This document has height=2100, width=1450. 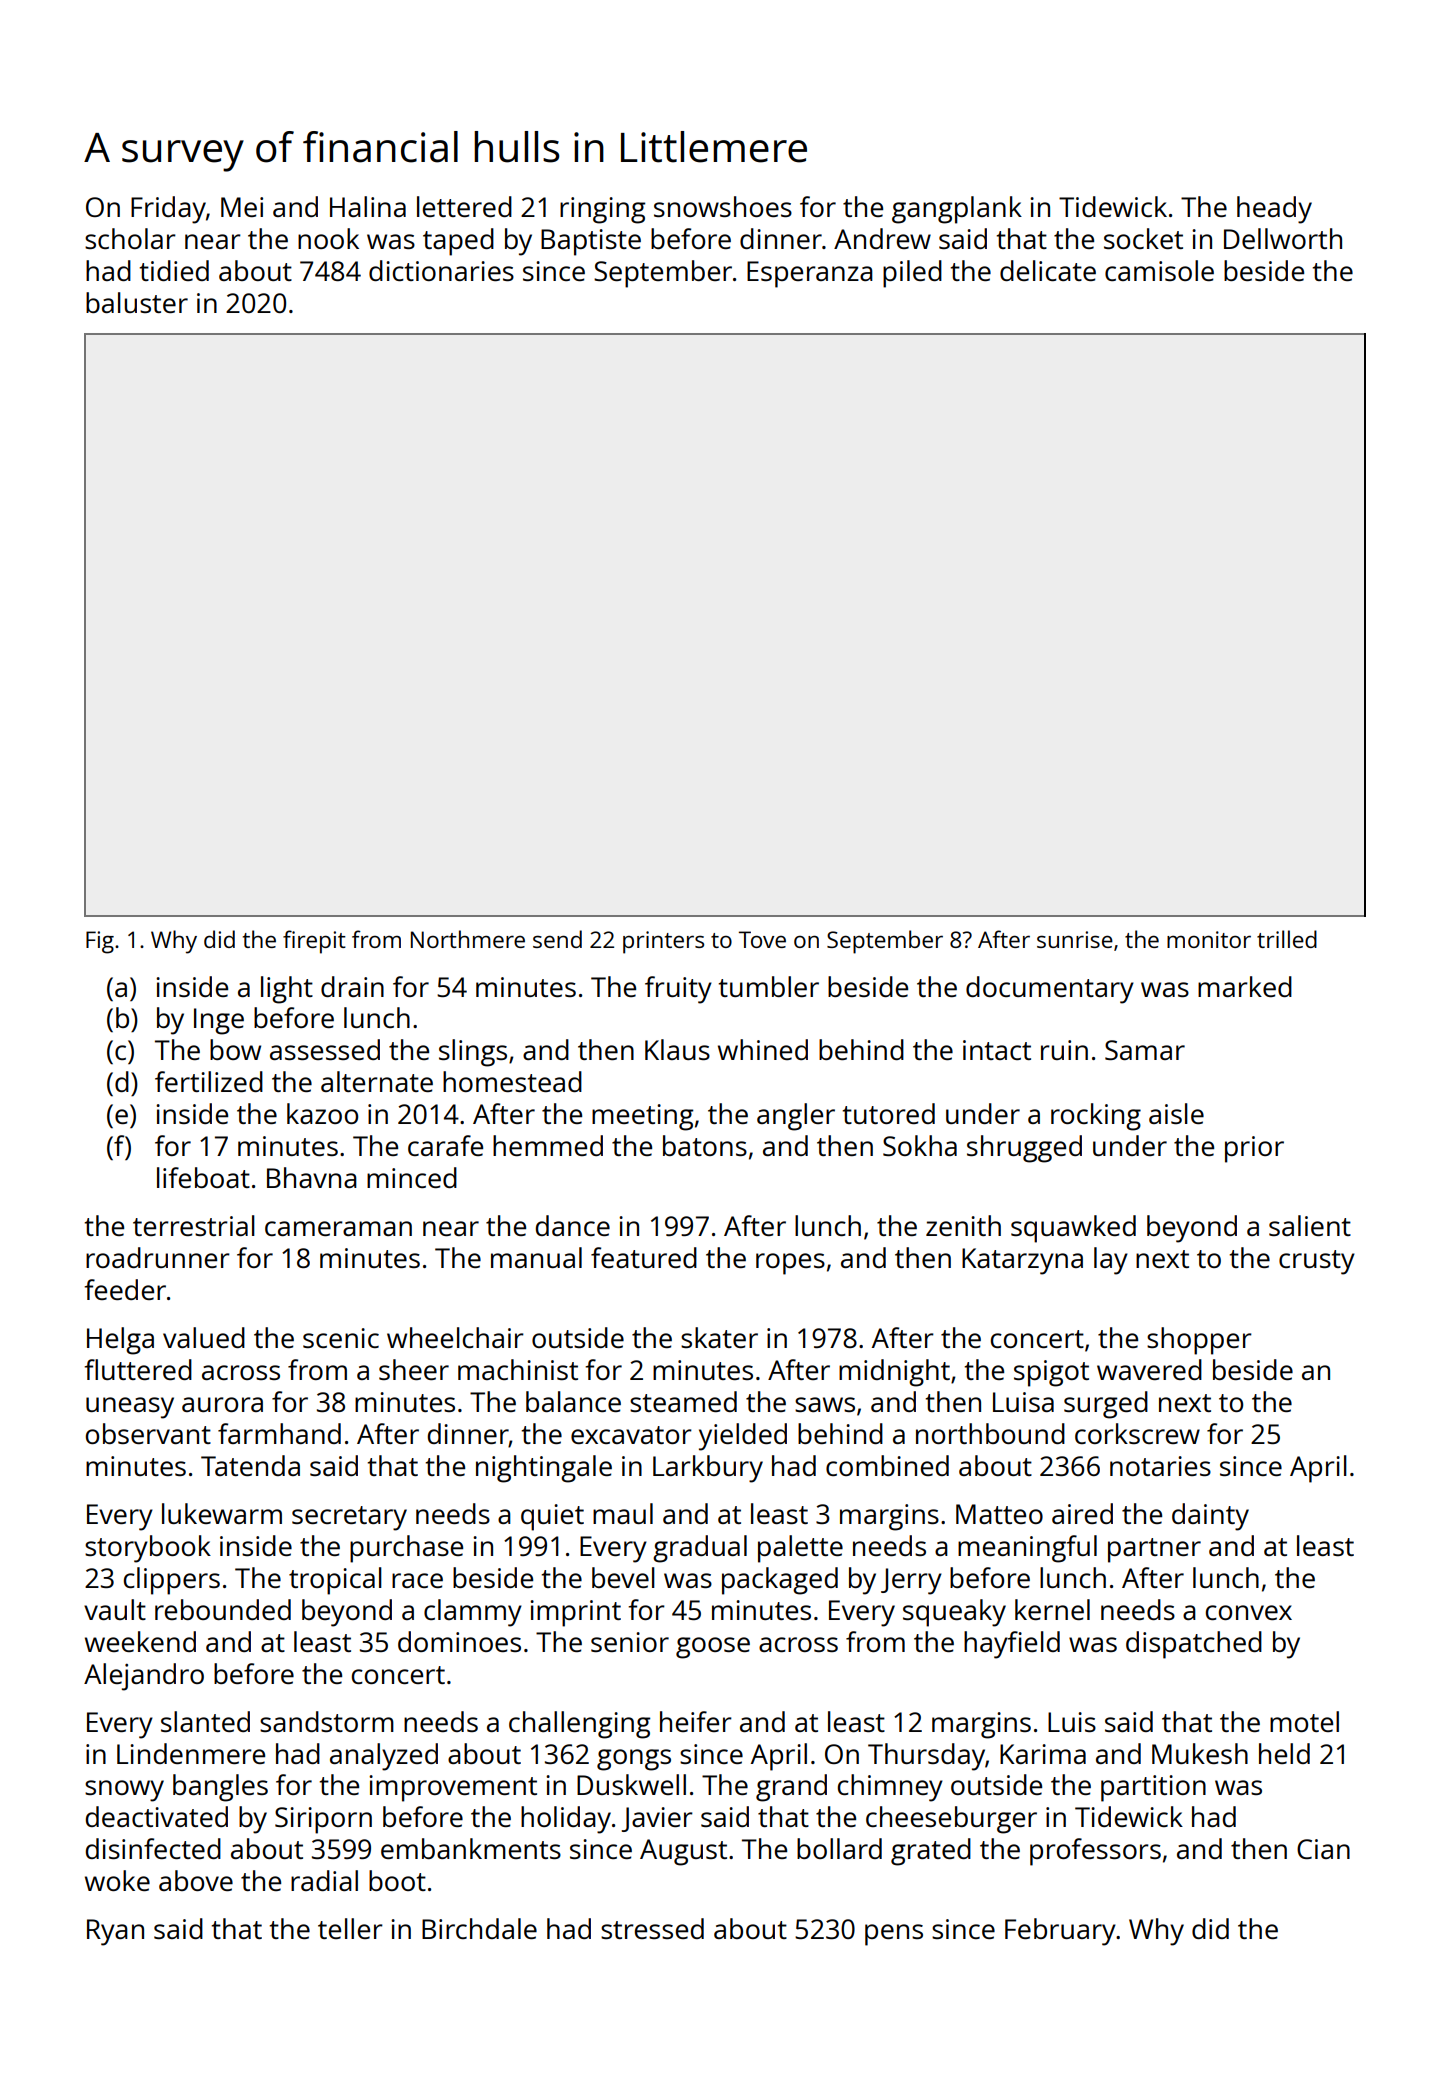 What do you see at coordinates (652, 1928) in the document?
I see `stressed` at bounding box center [652, 1928].
